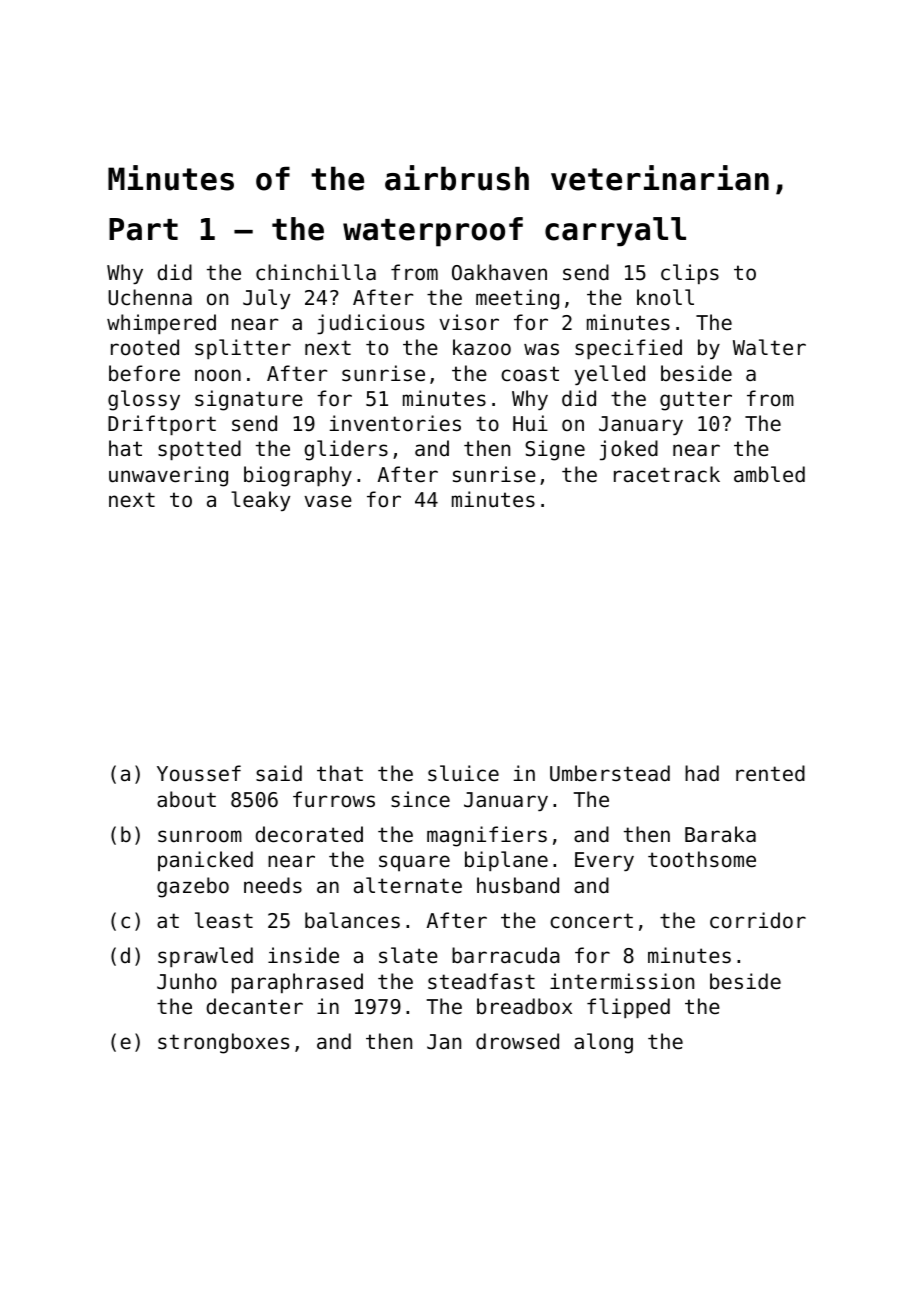 The width and height of the screenshot is (924, 1311). What do you see at coordinates (254, 1006) in the screenshot?
I see `decanter` at bounding box center [254, 1006].
